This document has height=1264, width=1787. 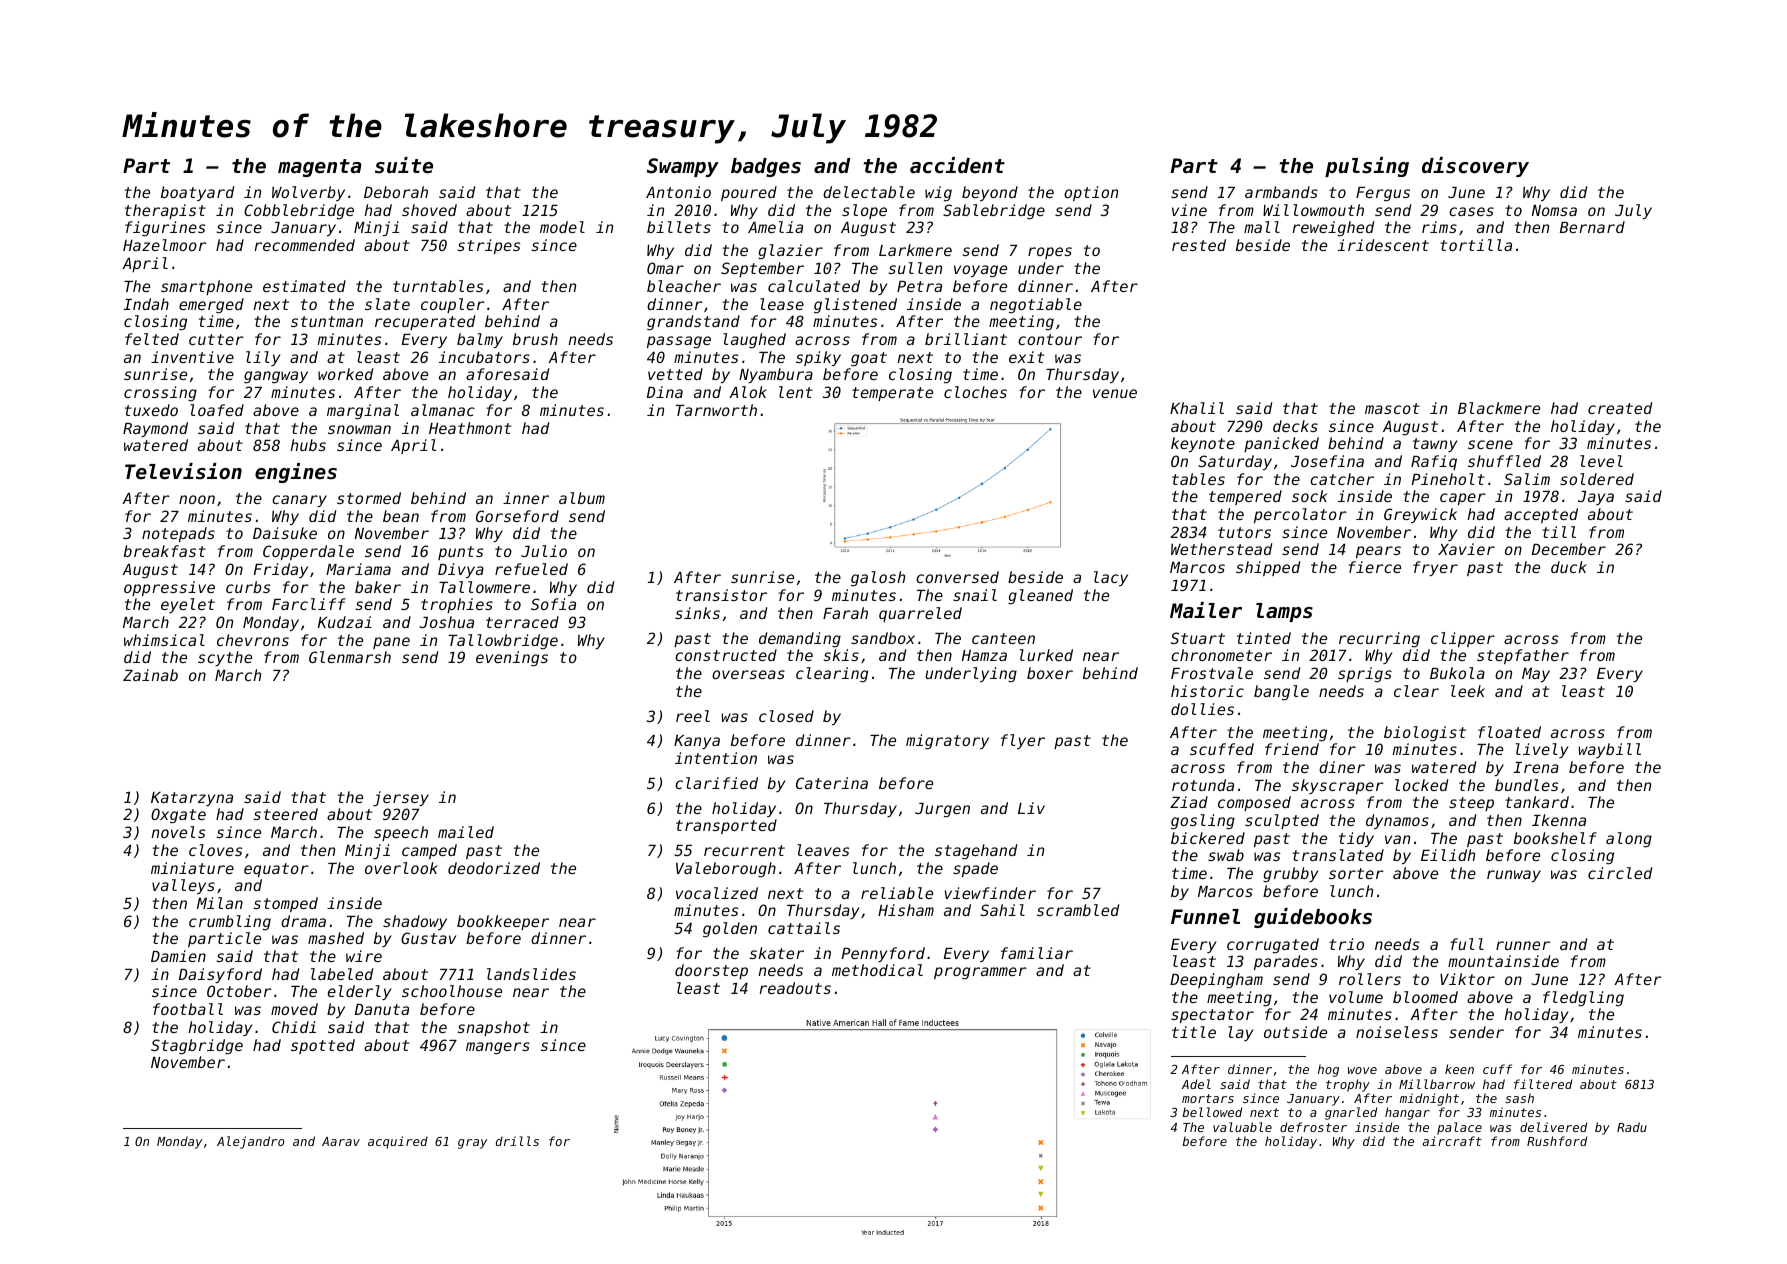 I want to click on jersey, so click(x=401, y=798).
